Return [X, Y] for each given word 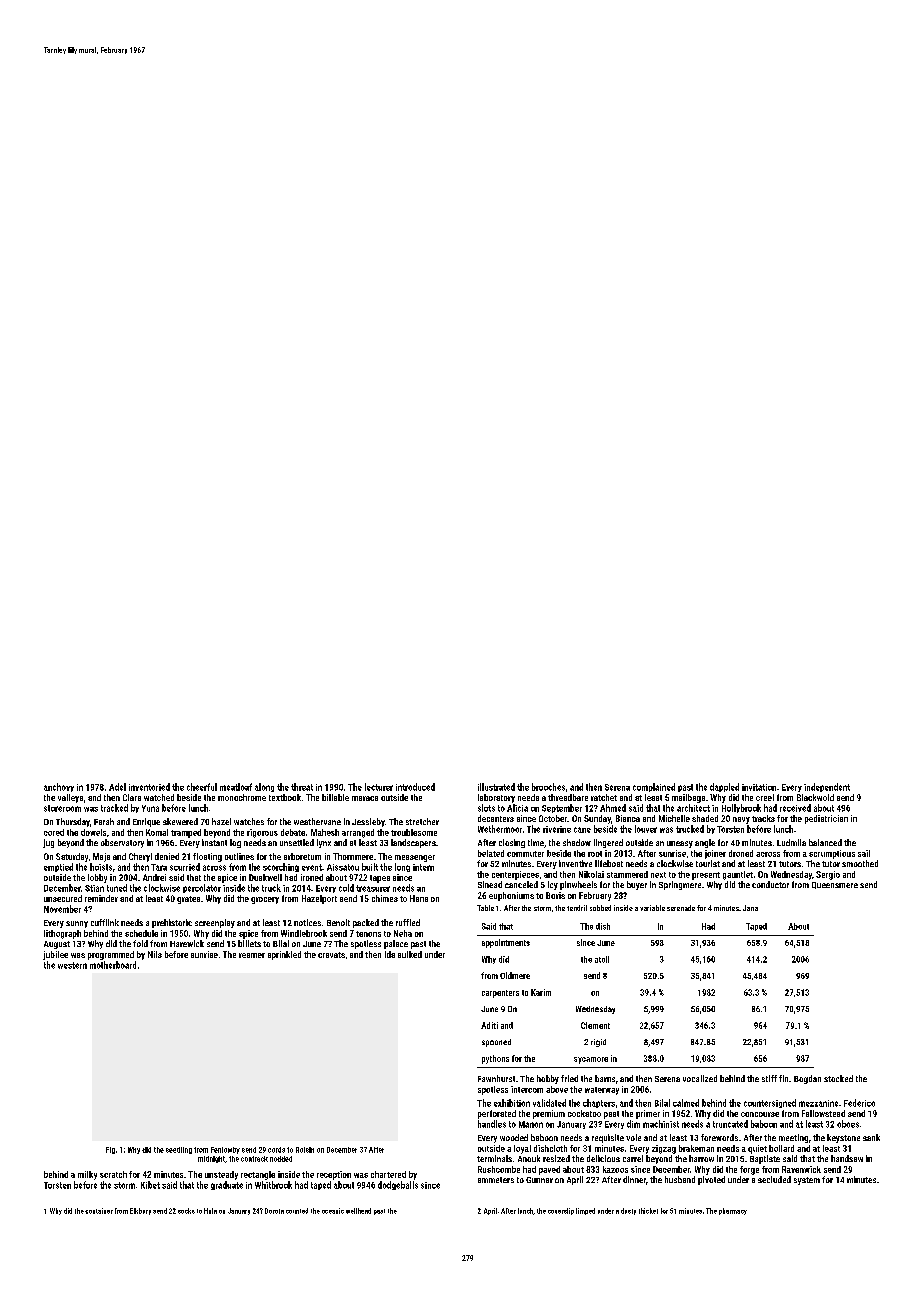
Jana [750, 908]
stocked [838, 1078]
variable [652, 908]
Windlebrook [304, 933]
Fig [110, 1150]
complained [654, 787]
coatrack [254, 1159]
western [72, 965]
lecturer [379, 787]
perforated [497, 1114]
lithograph [62, 934]
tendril [577, 908]
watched [159, 797]
